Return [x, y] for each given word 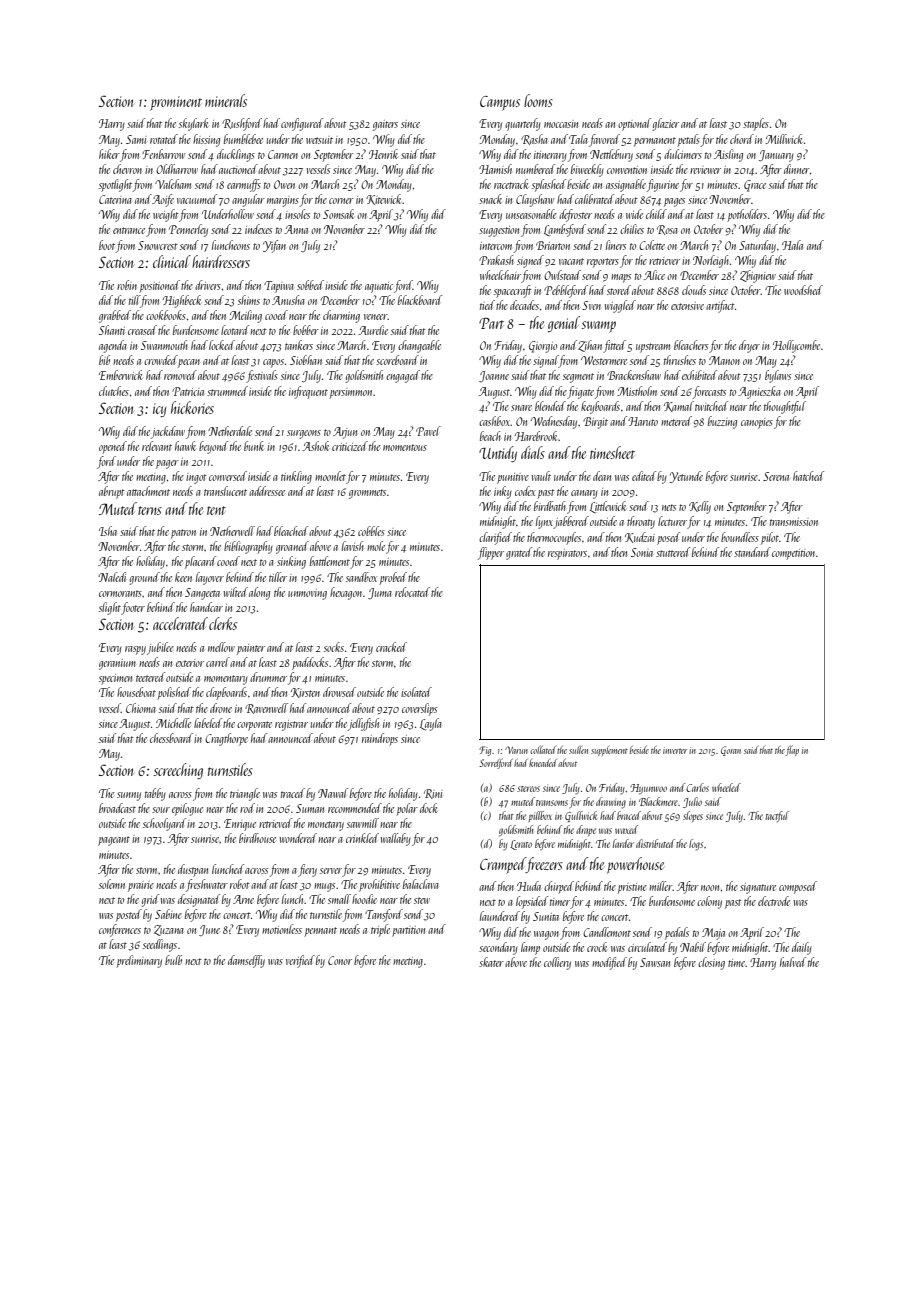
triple [380, 930]
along [259, 593]
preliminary [139, 961]
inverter [675, 750]
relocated [412, 592]
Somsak [338, 214]
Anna [296, 229]
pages [674, 202]
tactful [777, 816]
